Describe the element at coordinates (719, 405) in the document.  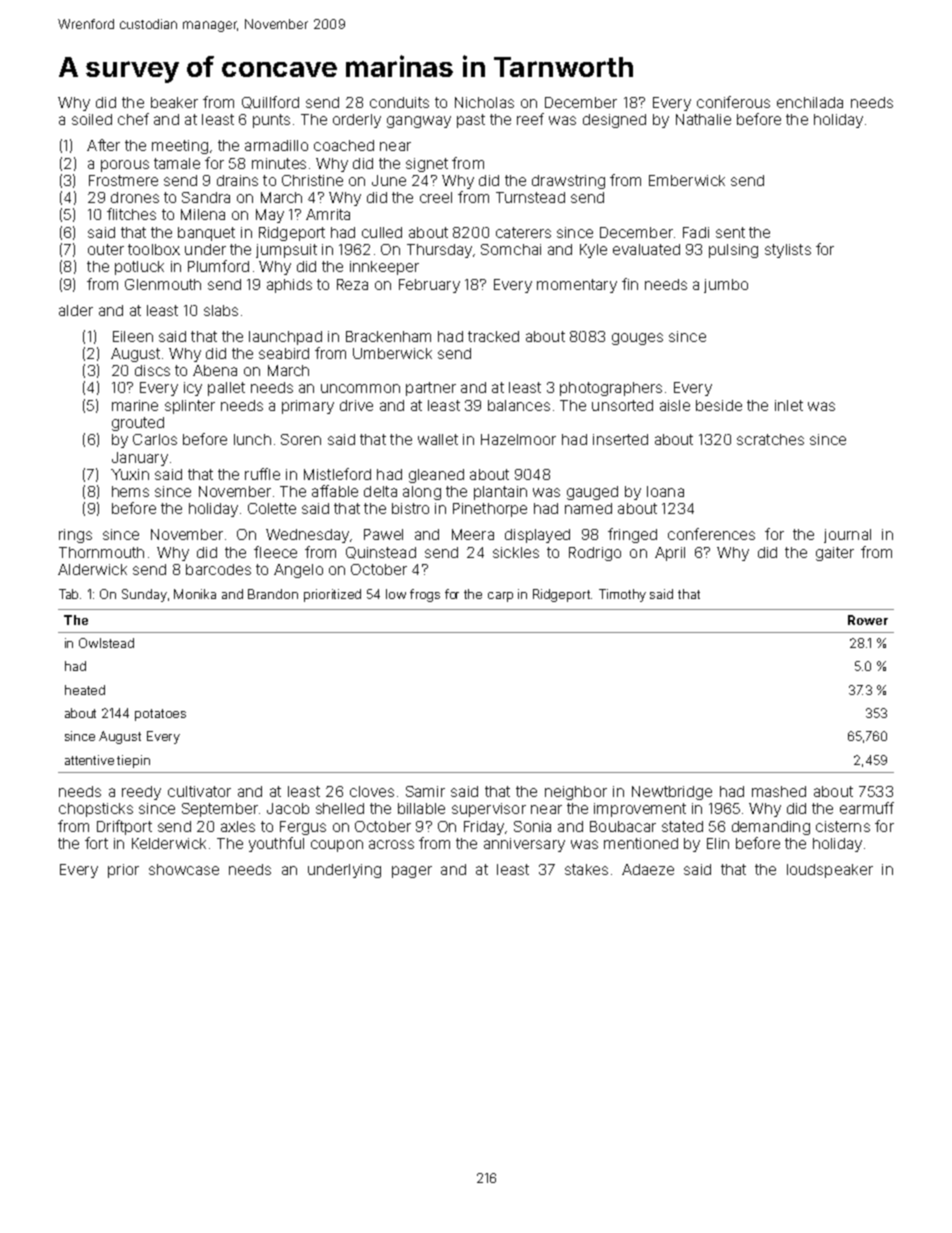
I see `beside` at that location.
